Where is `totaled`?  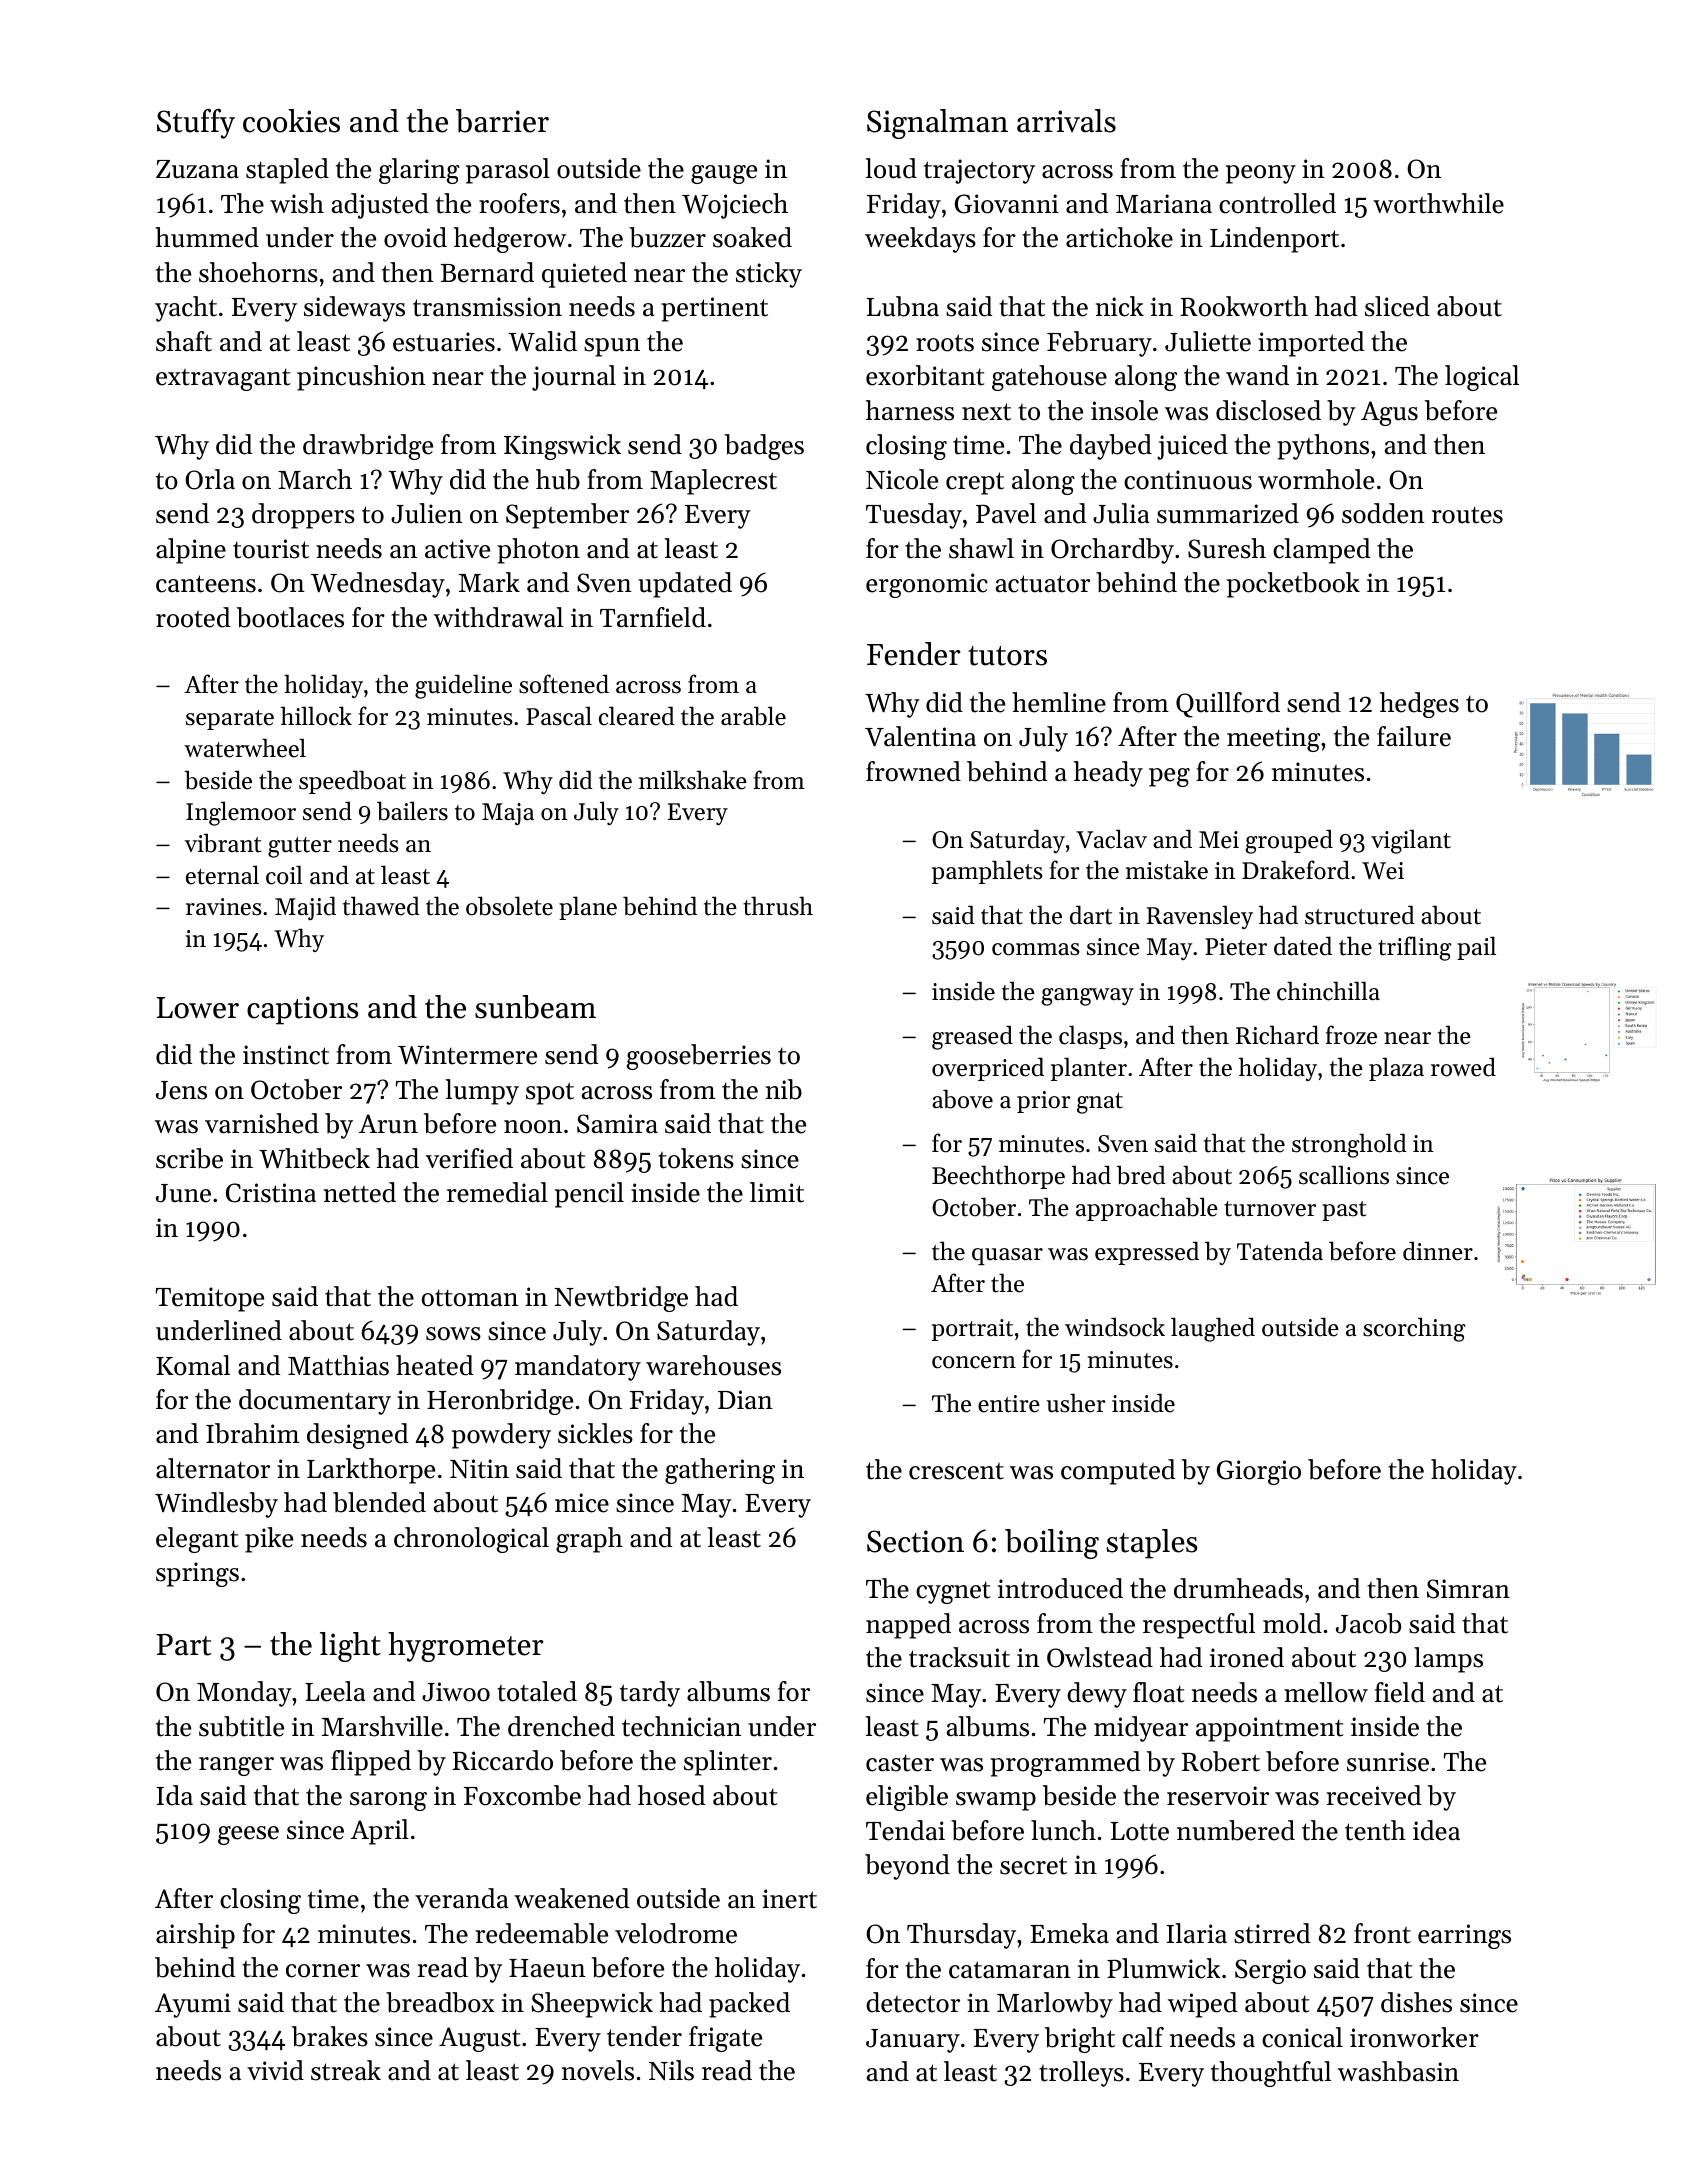
totaled is located at coordinates (537, 1691).
